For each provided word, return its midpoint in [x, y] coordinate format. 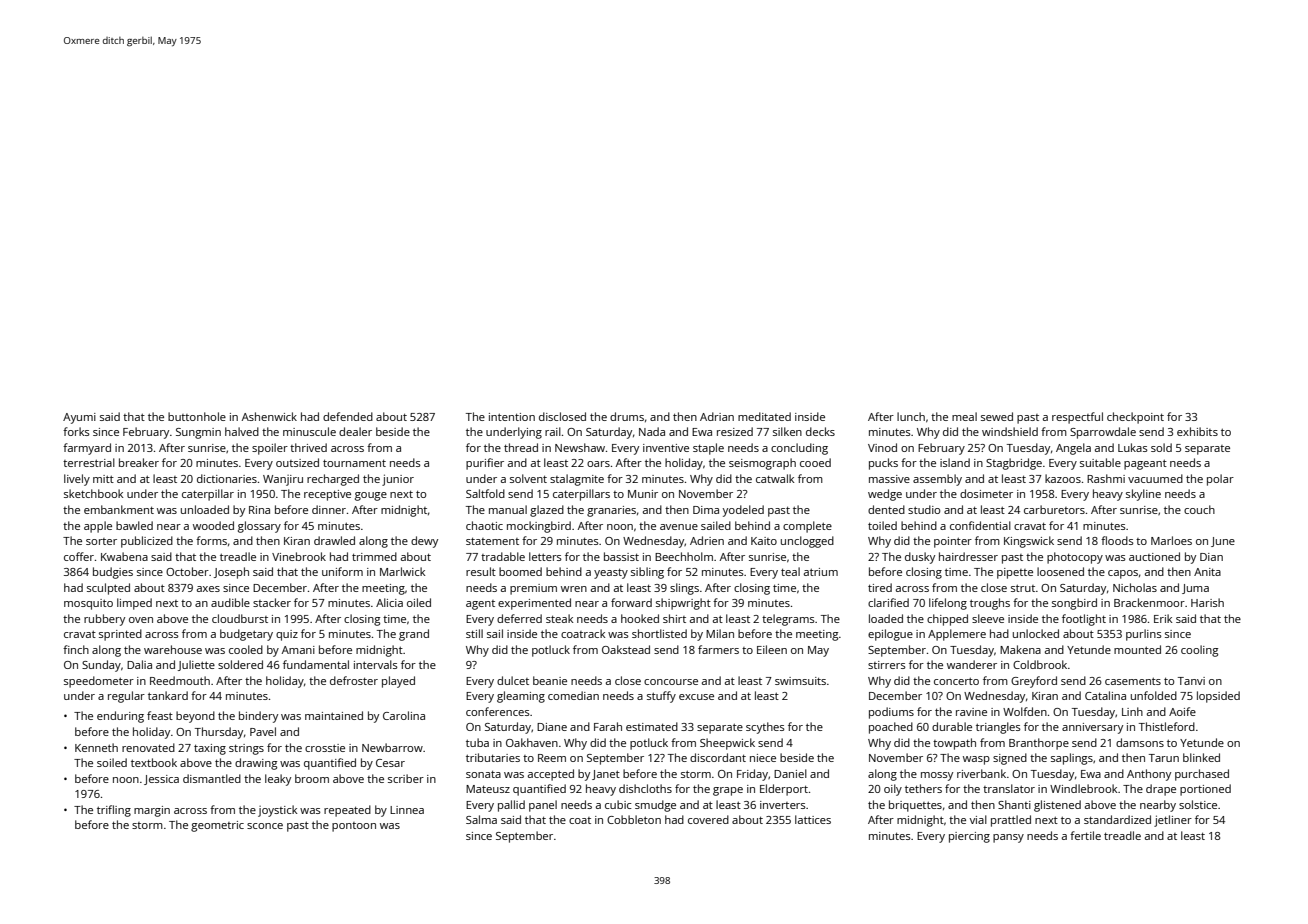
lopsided [1218, 697]
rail [553, 431]
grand [414, 635]
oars [598, 464]
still [474, 633]
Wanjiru [283, 480]
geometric [217, 826]
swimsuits [800, 681]
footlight [1084, 620]
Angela [1073, 449]
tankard [168, 695]
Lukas [1133, 447]
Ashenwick [269, 416]
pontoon [354, 827]
